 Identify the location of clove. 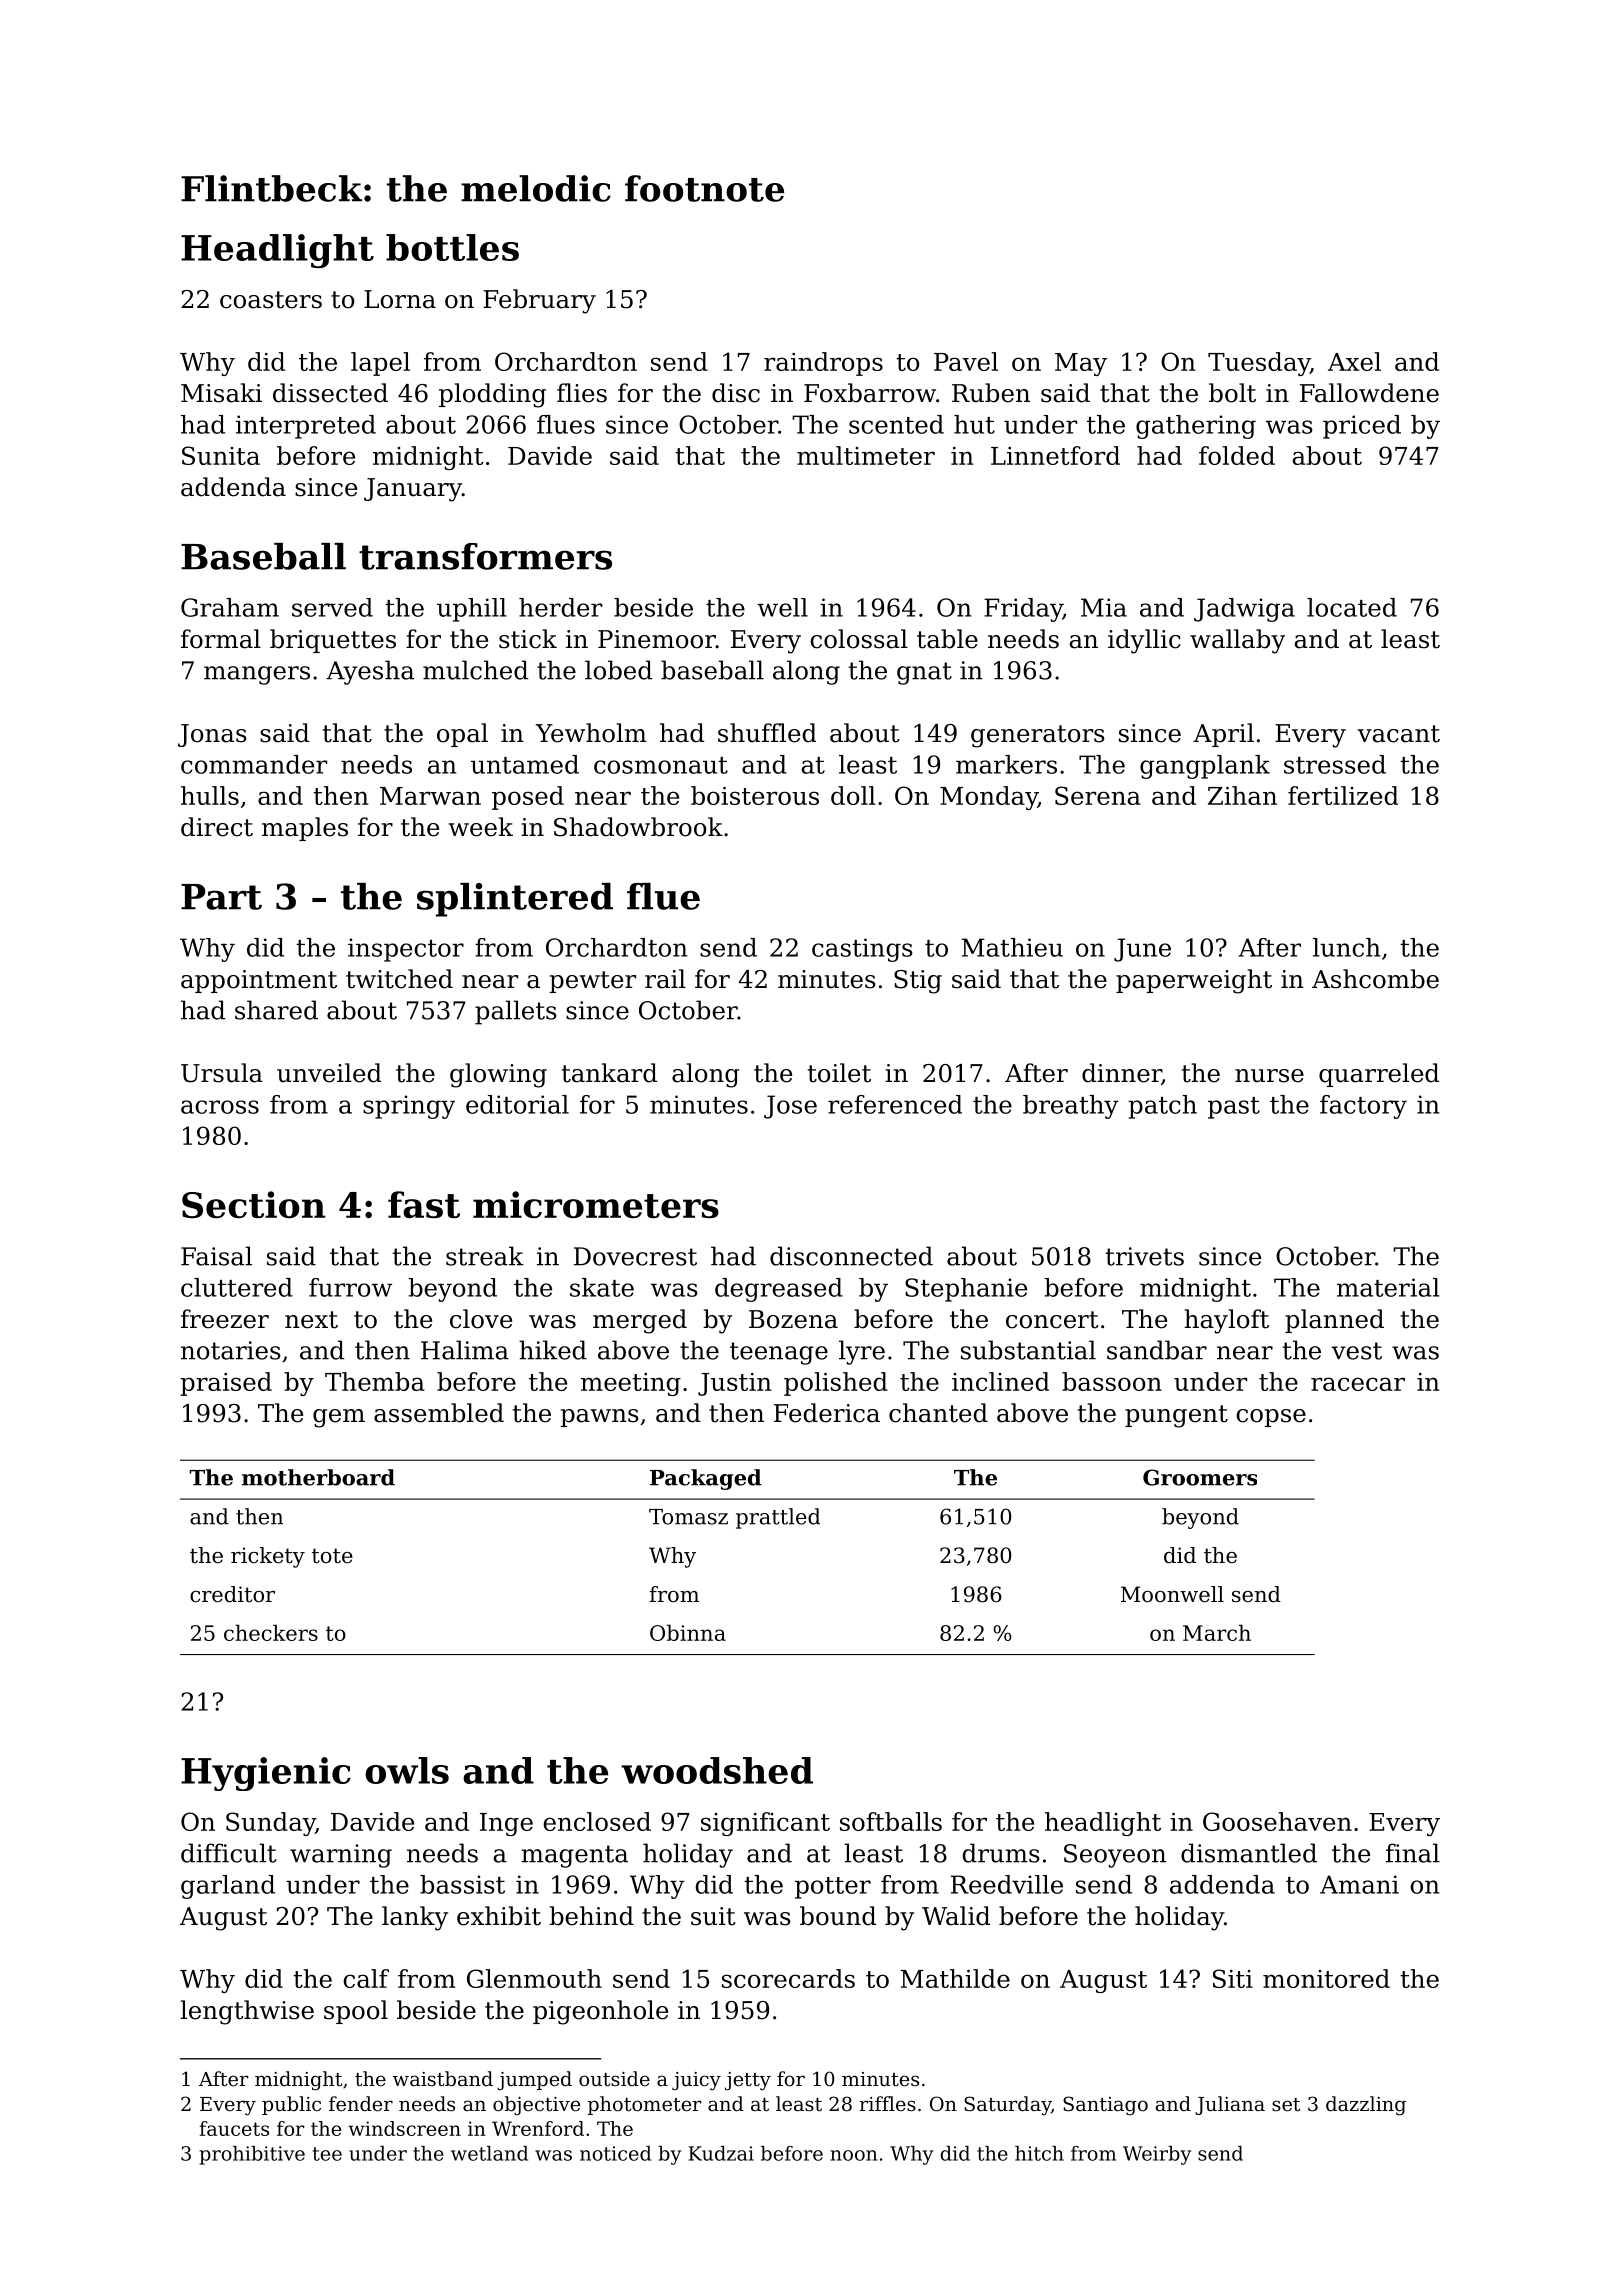
(481, 1319).
